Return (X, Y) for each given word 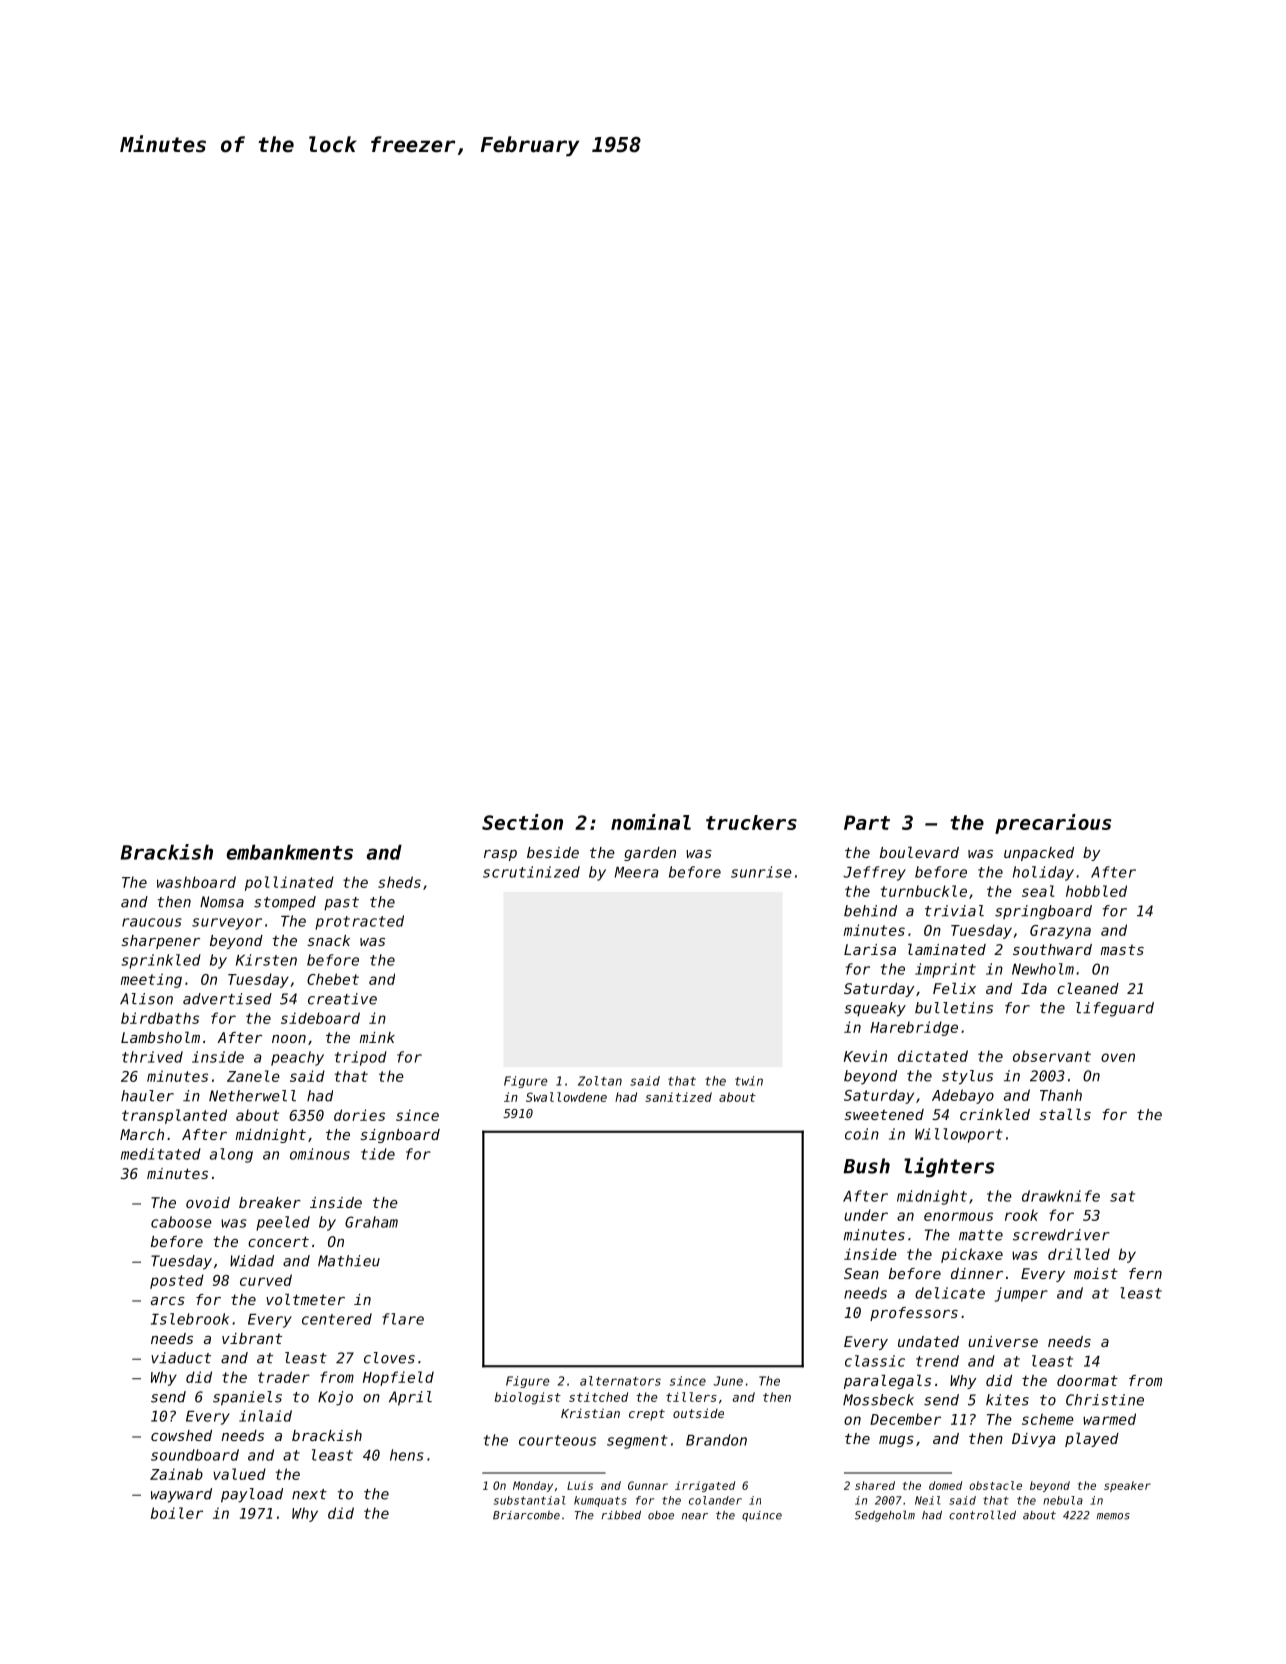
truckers (751, 822)
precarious (1053, 824)
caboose (181, 1222)
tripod (361, 1058)
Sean (861, 1273)
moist (1096, 1273)
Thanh (1061, 1095)
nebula (1063, 1500)
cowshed (181, 1435)
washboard (196, 882)
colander (715, 1500)
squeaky (875, 1009)
